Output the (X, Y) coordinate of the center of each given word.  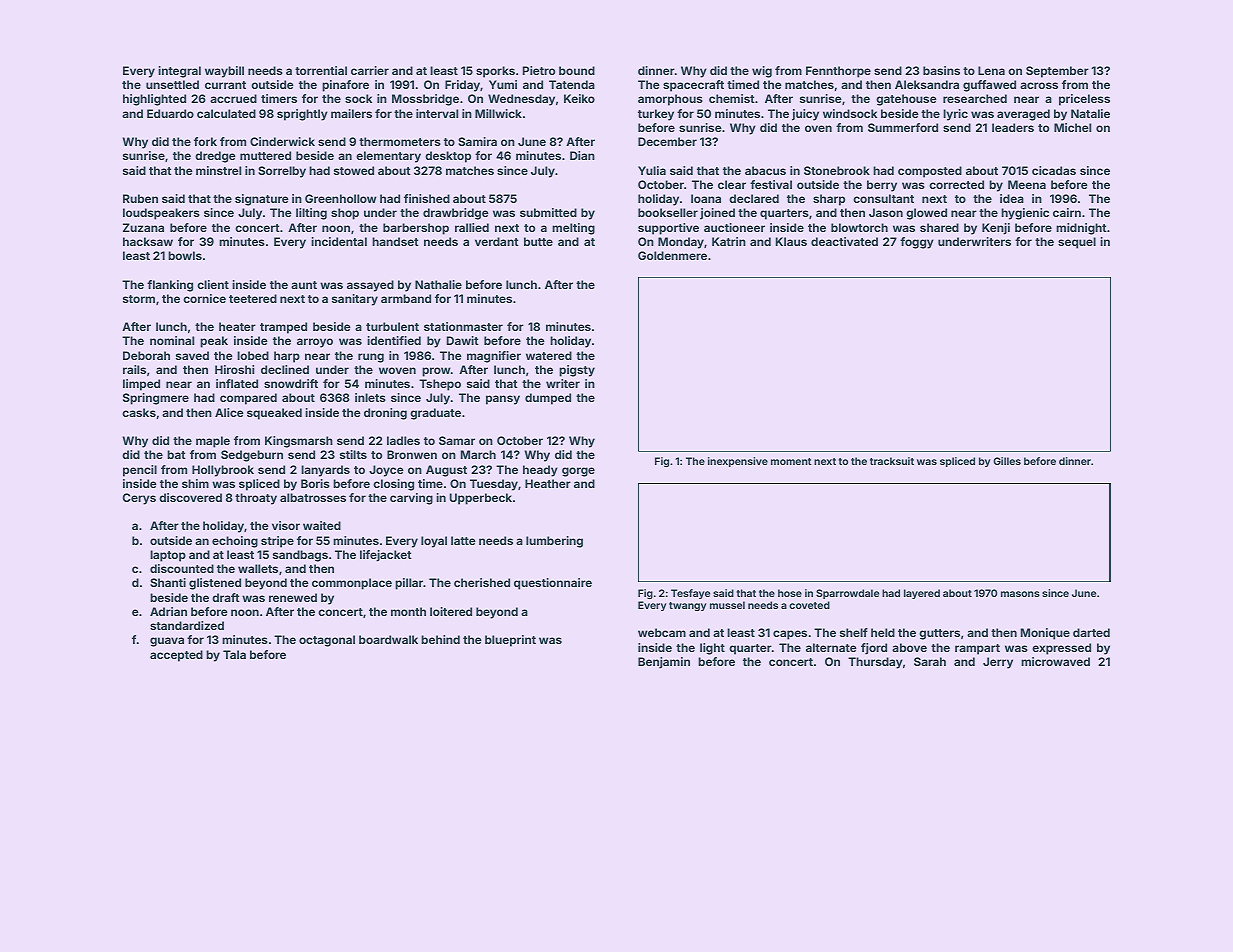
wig (762, 72)
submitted (548, 212)
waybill (224, 72)
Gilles (1007, 461)
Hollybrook (223, 471)
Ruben (140, 198)
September (1057, 72)
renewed (293, 597)
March (478, 454)
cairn (1067, 212)
